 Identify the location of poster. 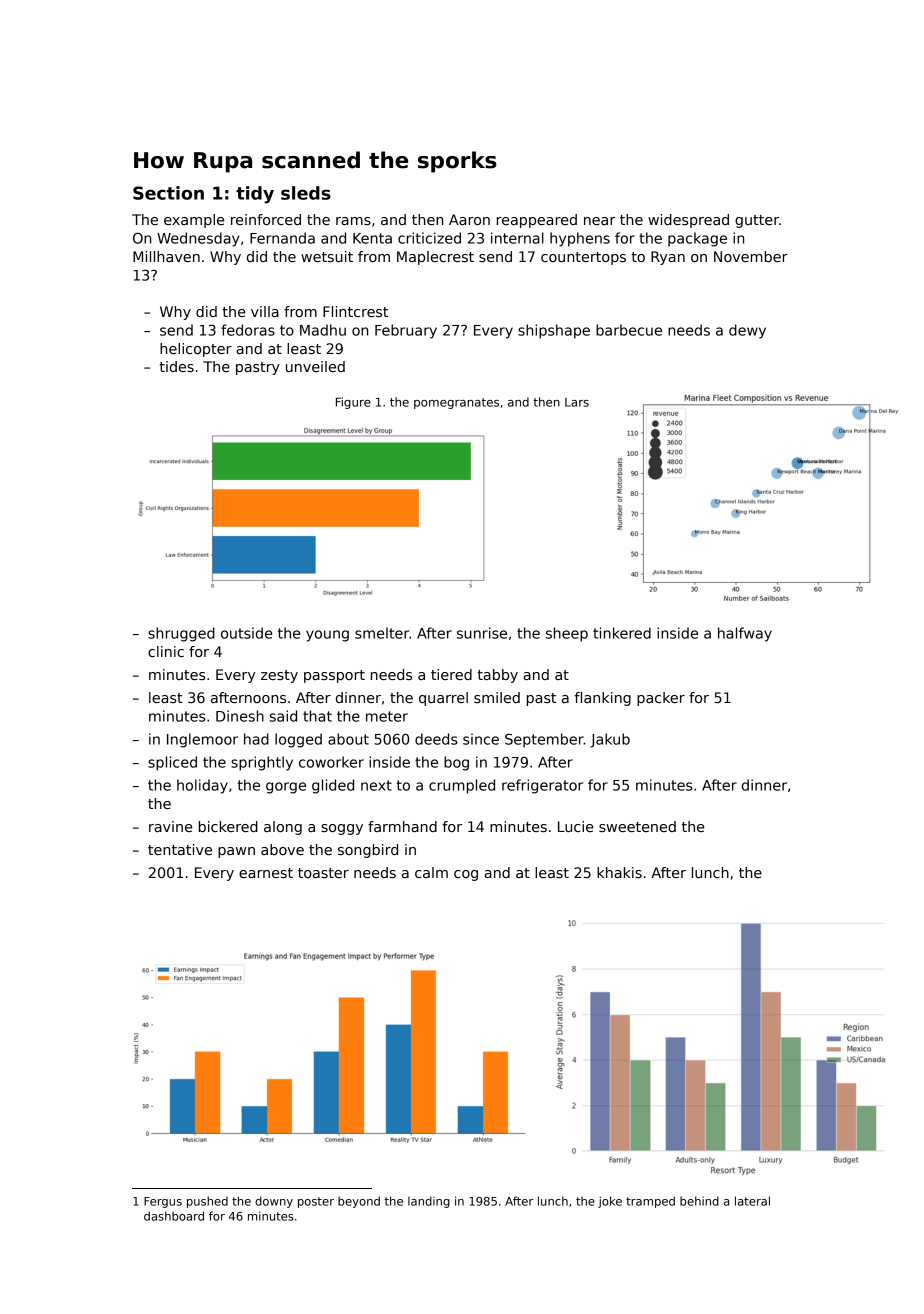
(316, 1202).
